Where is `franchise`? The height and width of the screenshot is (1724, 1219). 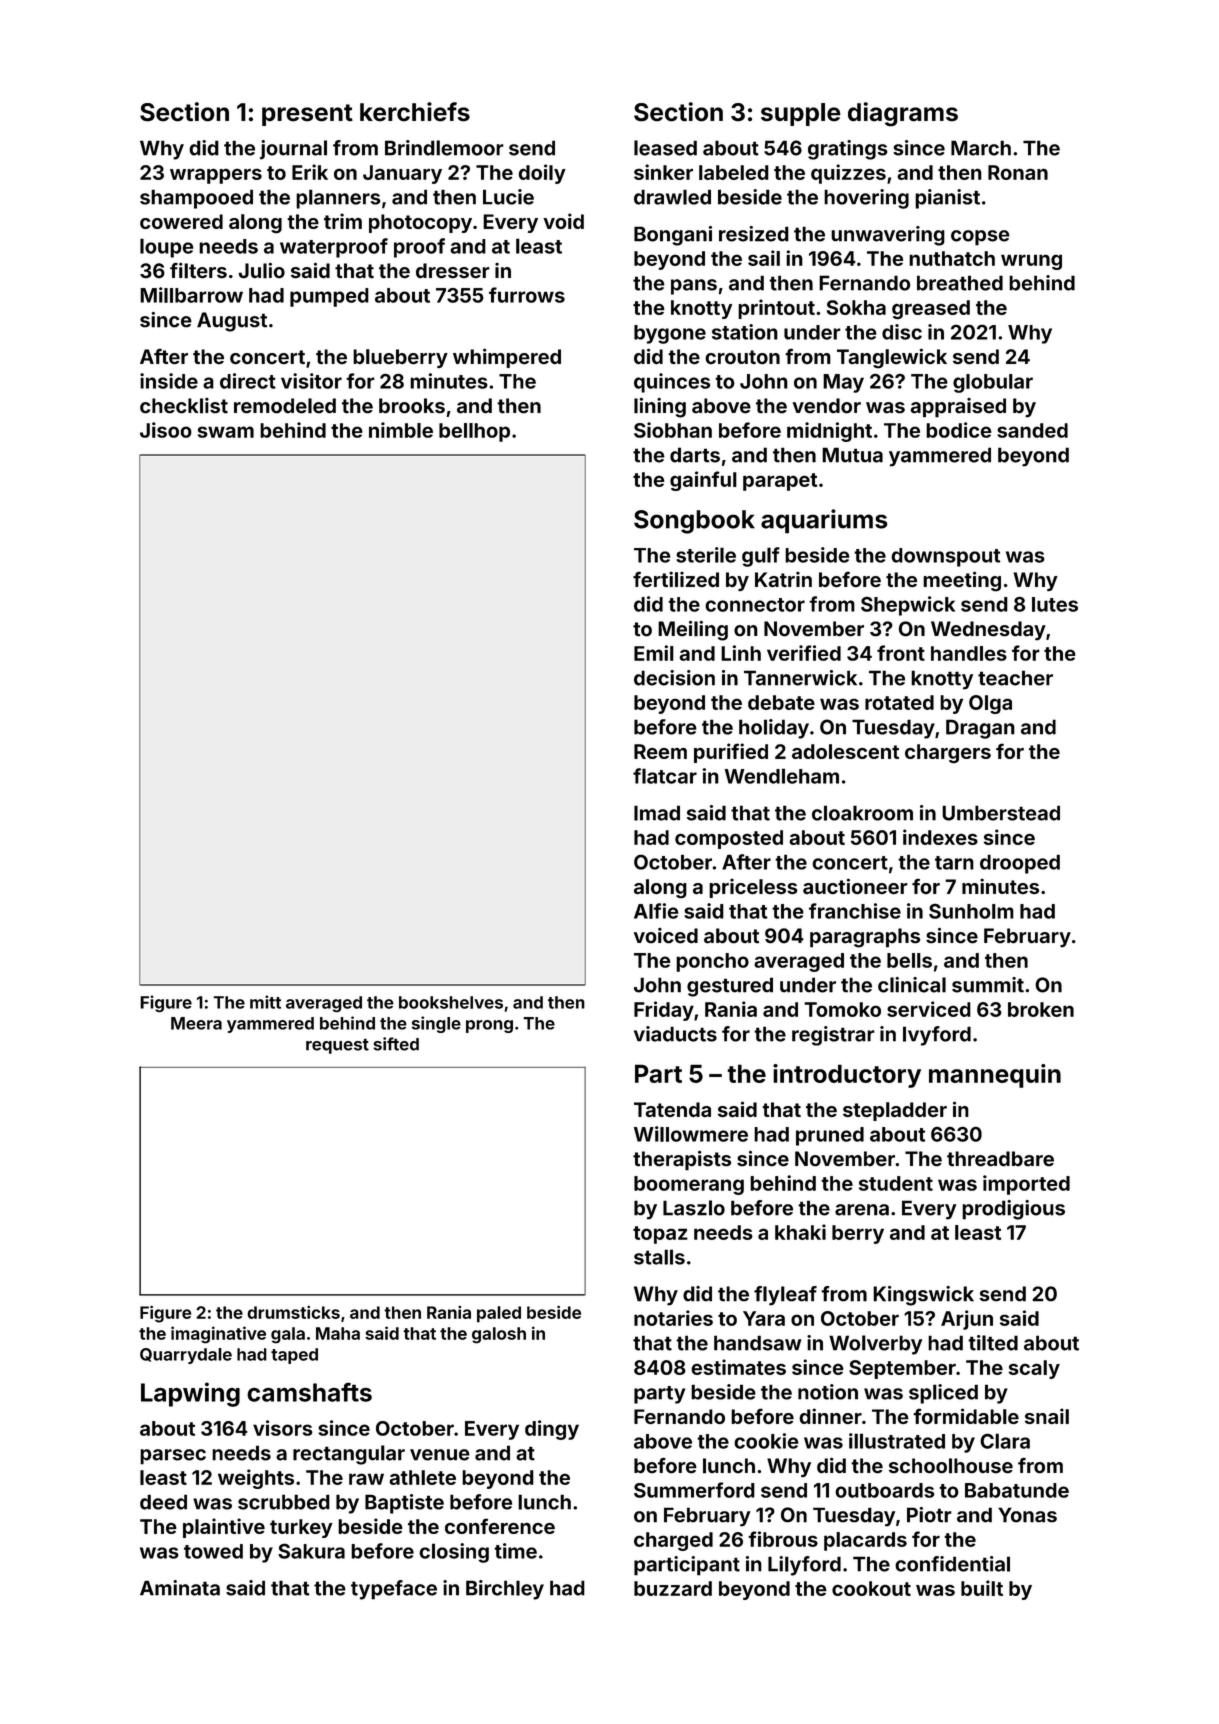
franchise is located at coordinates (855, 911).
